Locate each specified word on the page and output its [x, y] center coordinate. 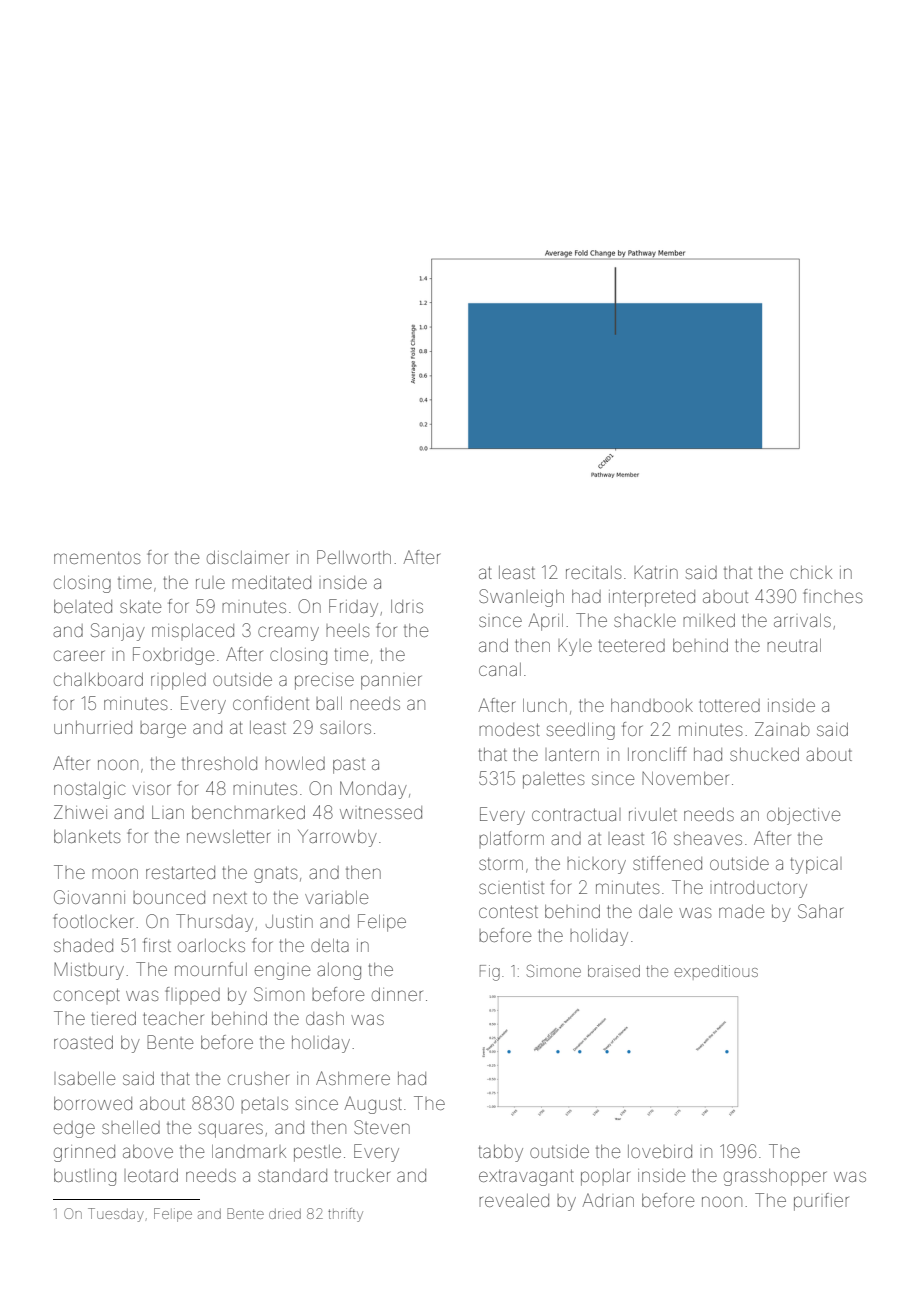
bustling [85, 1177]
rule [210, 583]
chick [811, 572]
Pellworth [354, 557]
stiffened [667, 863]
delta [330, 945]
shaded [83, 945]
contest [508, 911]
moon [115, 873]
